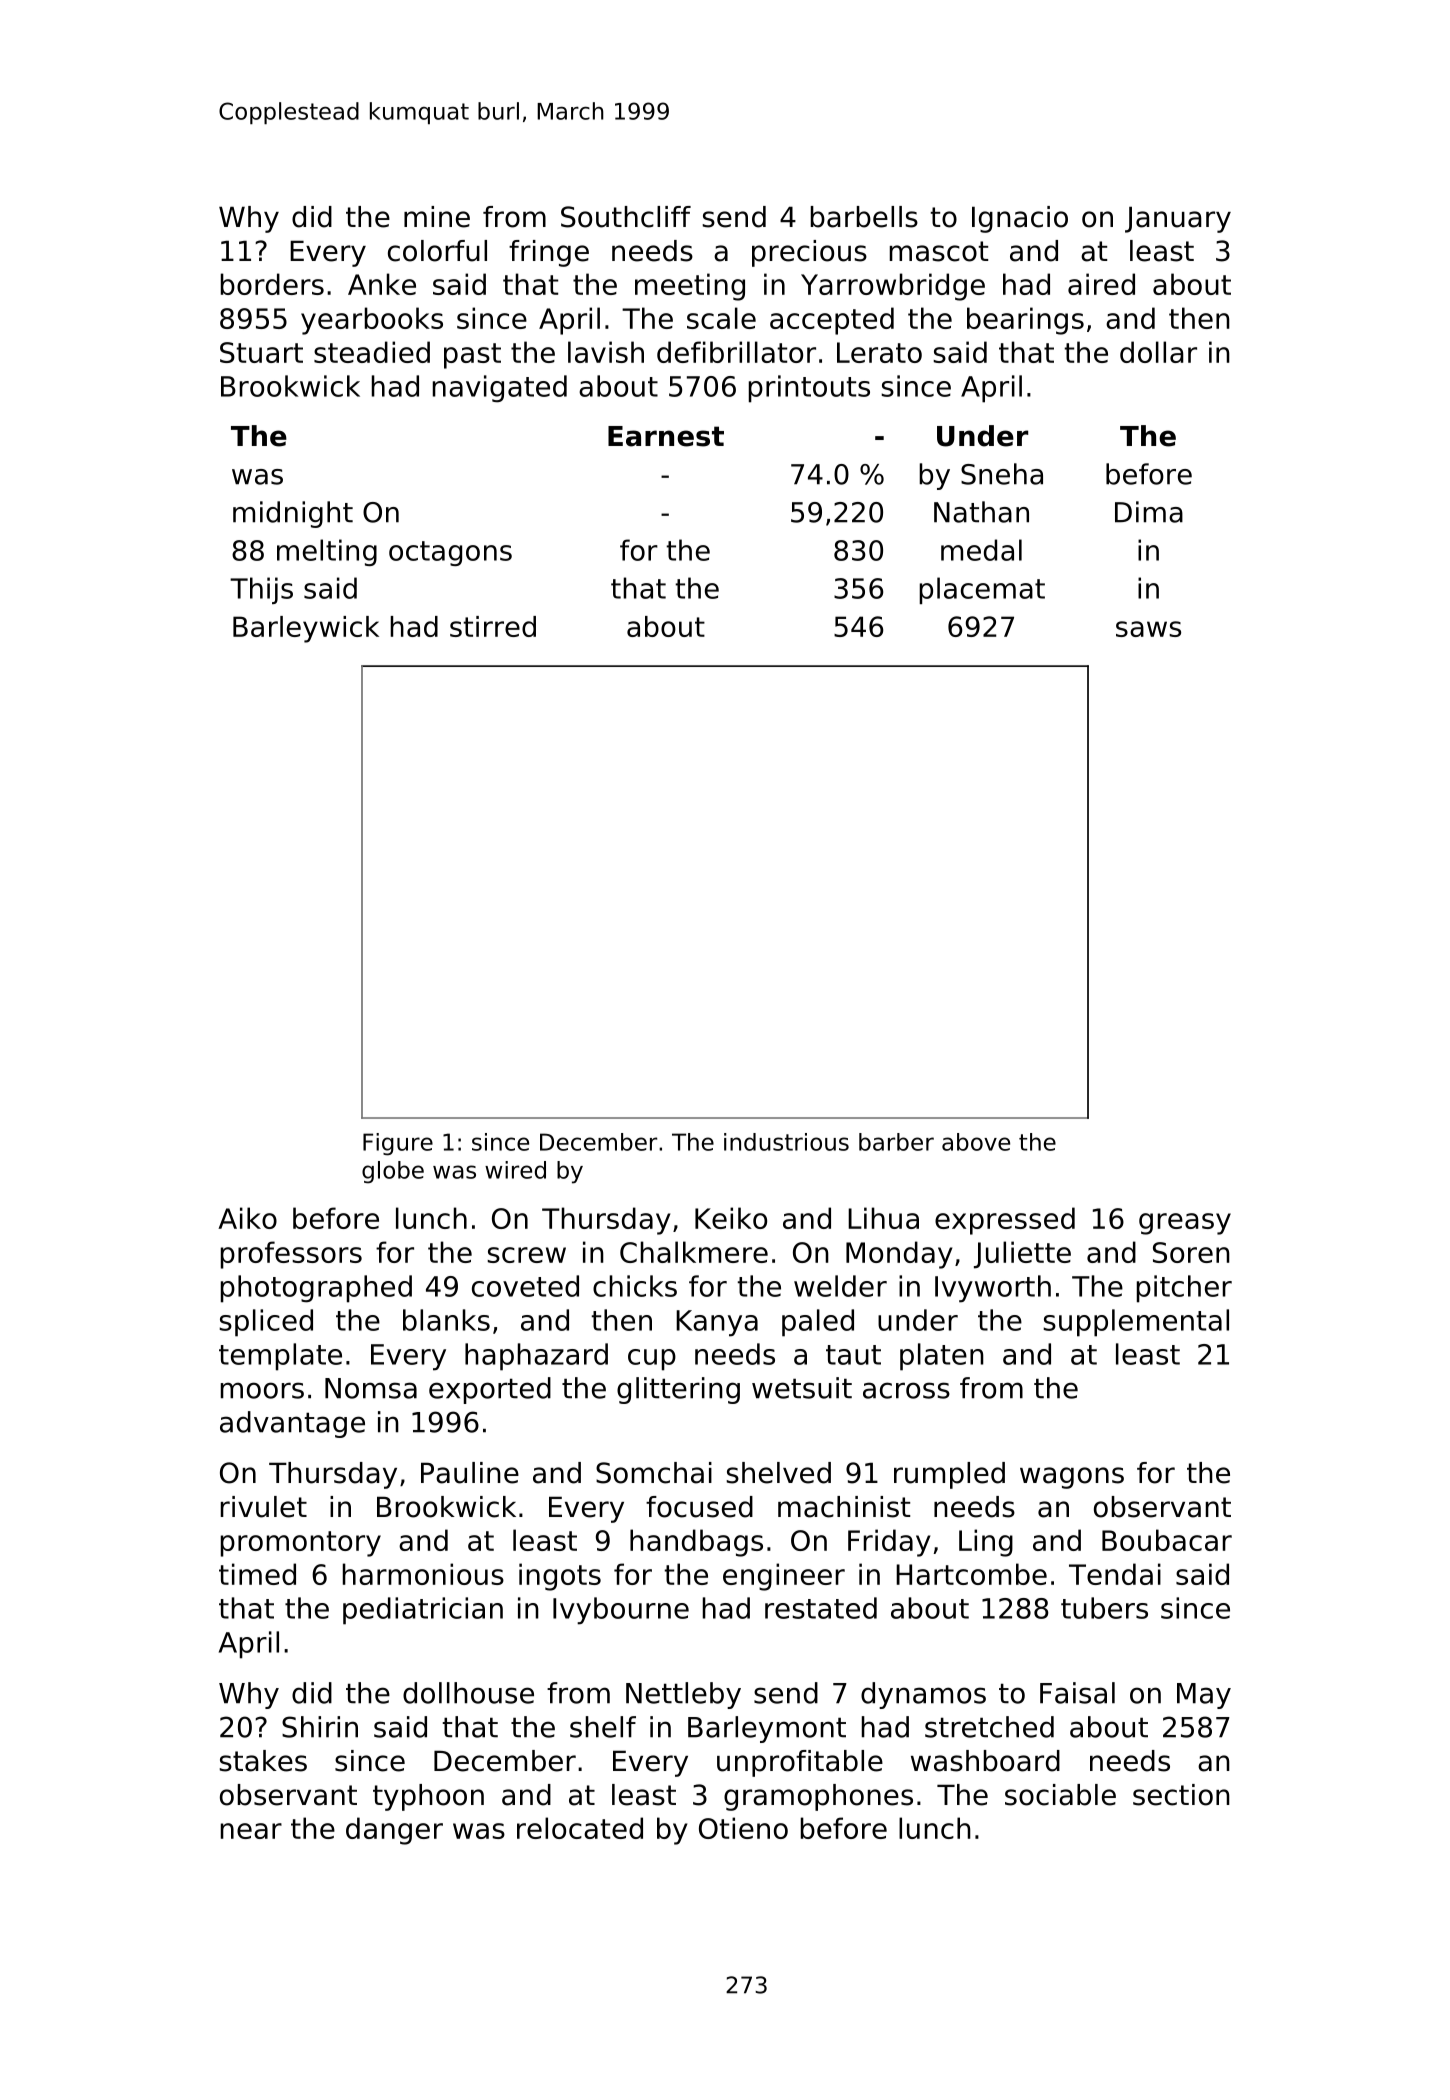 The width and height of the document is (1450, 2100). Describe the element at coordinates (1148, 629) in the document. I see `saws` at that location.
